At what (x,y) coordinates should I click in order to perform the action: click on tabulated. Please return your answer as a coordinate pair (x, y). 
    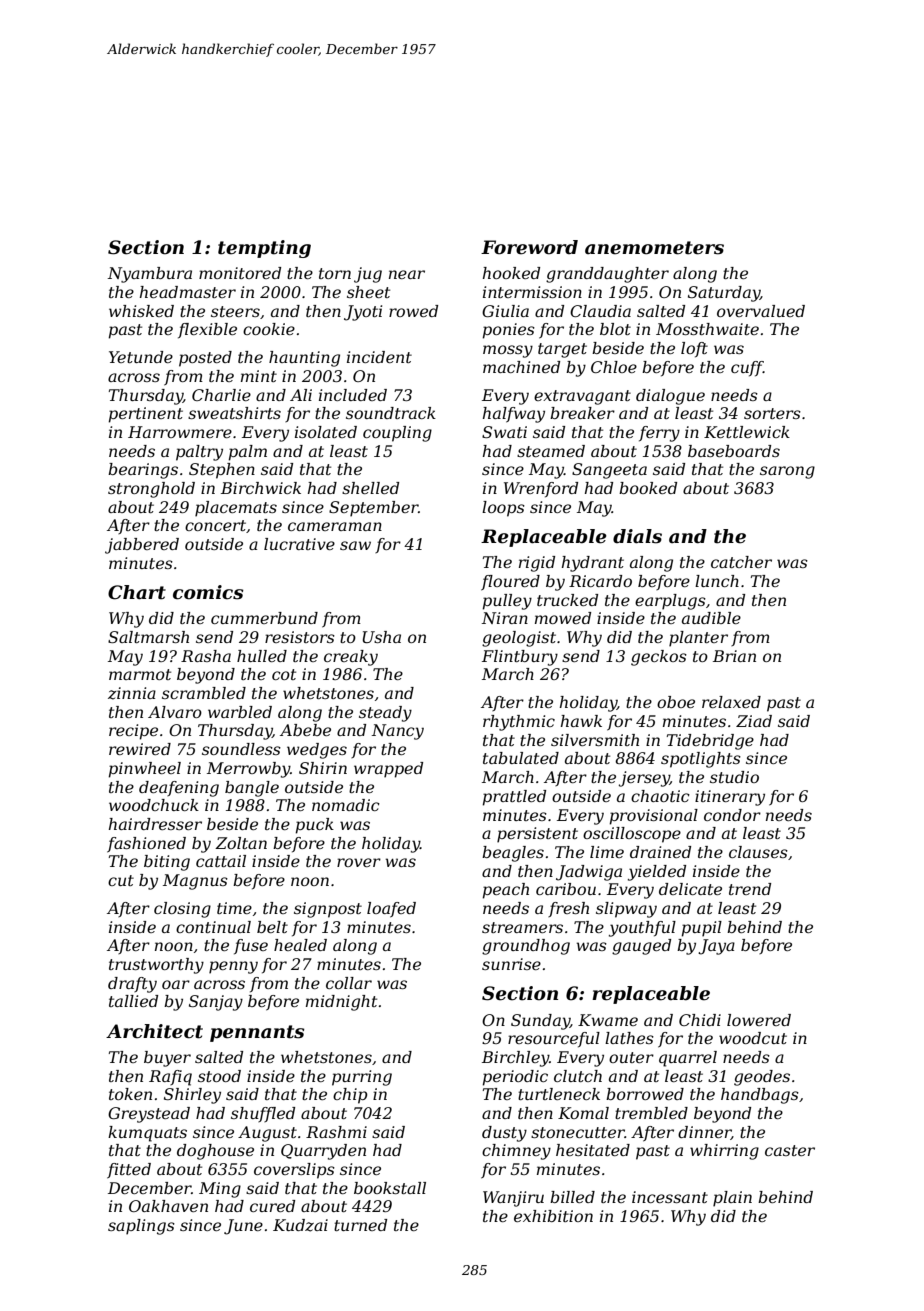
    Looking at the image, I should click on (521, 758).
